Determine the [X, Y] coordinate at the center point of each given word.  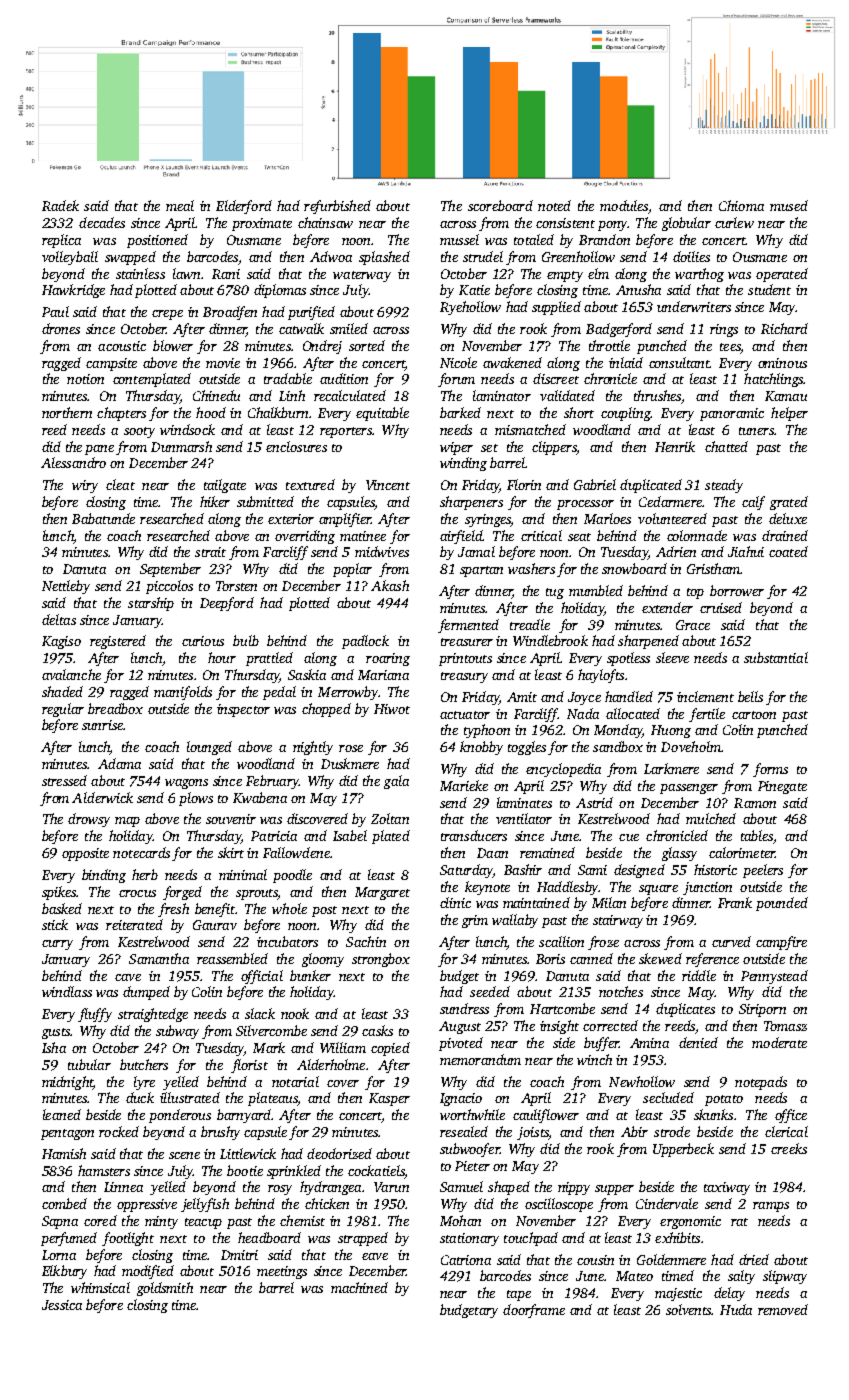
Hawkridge [73, 291]
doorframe [534, 1311]
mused [789, 205]
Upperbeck [683, 1150]
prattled [269, 659]
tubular [89, 1064]
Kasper [389, 1099]
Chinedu [216, 395]
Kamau [786, 396]
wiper [456, 448]
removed [783, 1309]
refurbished [337, 207]
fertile [707, 715]
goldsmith [165, 1289]
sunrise [102, 725]
